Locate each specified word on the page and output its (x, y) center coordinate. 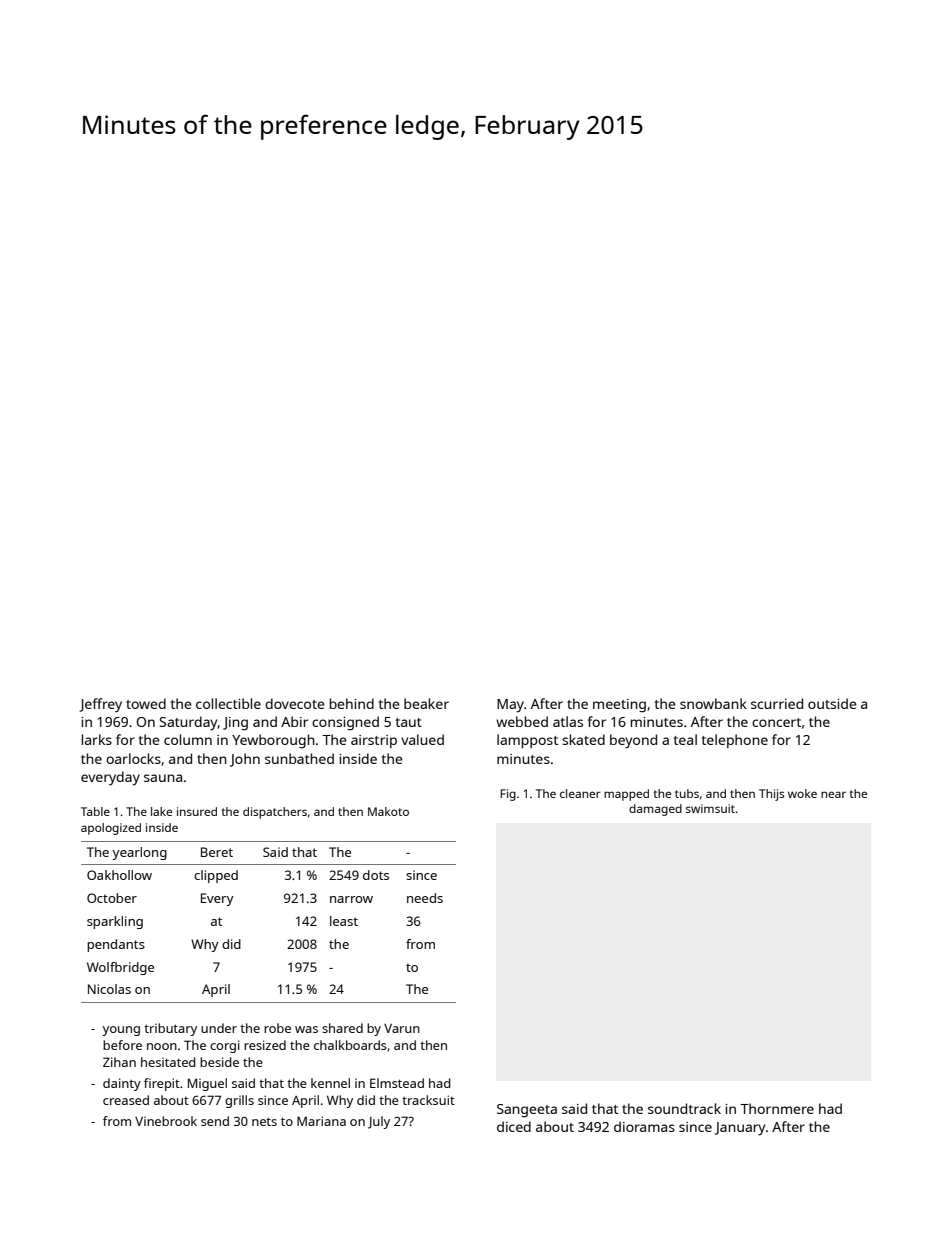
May (510, 706)
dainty (122, 1084)
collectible (228, 703)
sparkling (115, 922)
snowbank (713, 703)
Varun (402, 1028)
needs (425, 898)
